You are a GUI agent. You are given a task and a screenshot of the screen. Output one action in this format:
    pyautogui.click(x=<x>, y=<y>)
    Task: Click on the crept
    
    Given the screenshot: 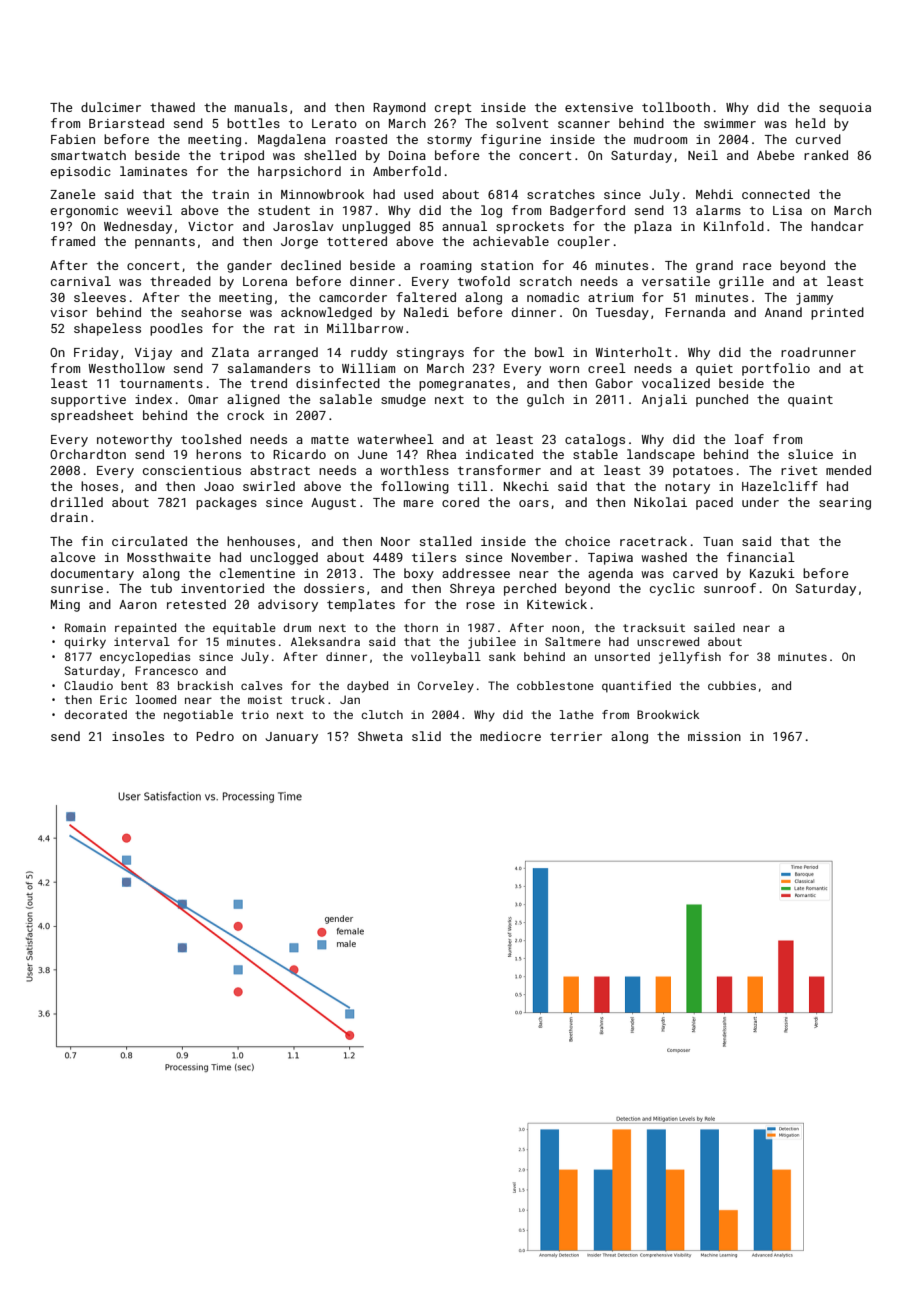 What is the action you would take?
    pyautogui.click(x=453, y=109)
